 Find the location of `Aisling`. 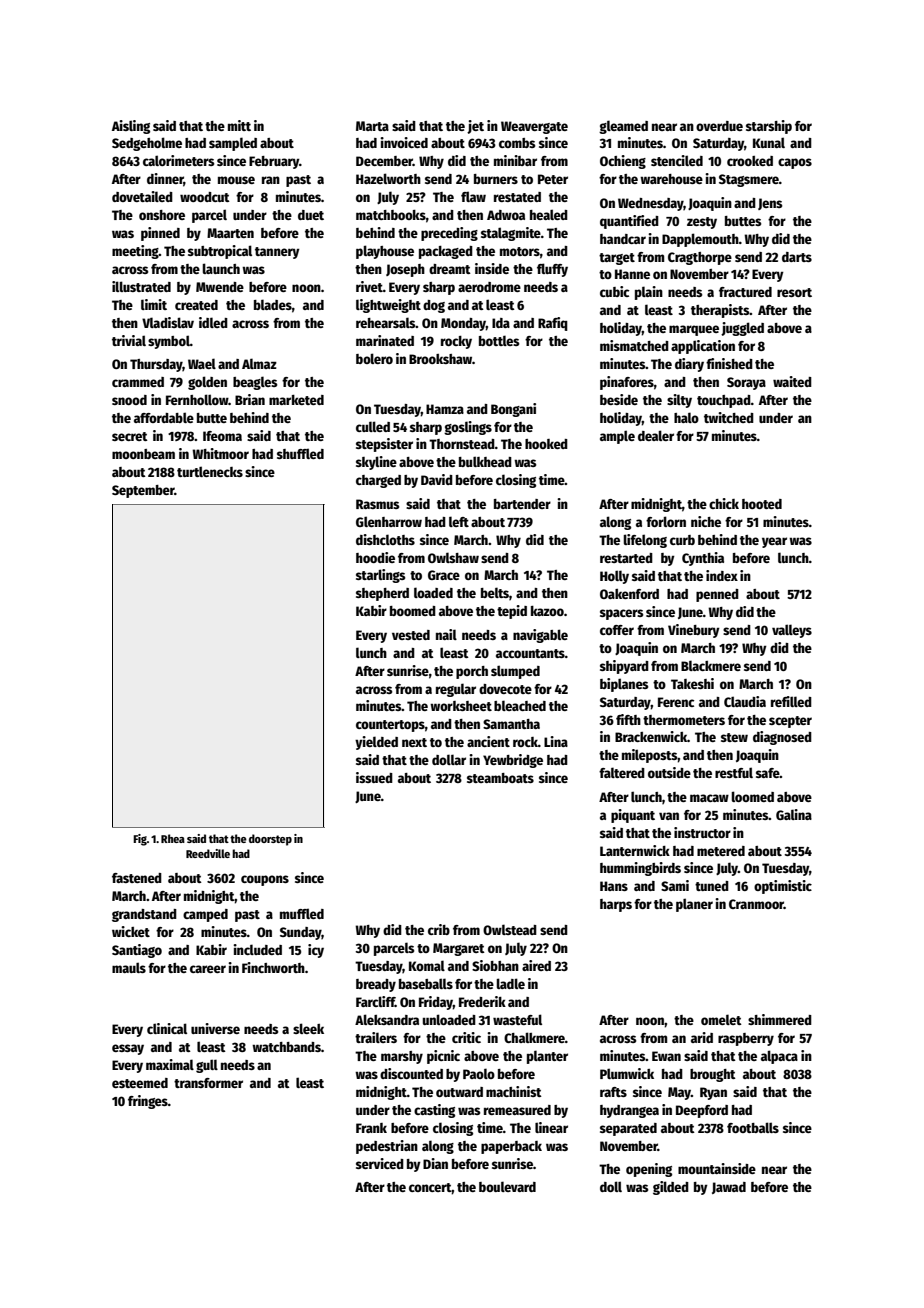

Aisling is located at coordinates (131, 127).
